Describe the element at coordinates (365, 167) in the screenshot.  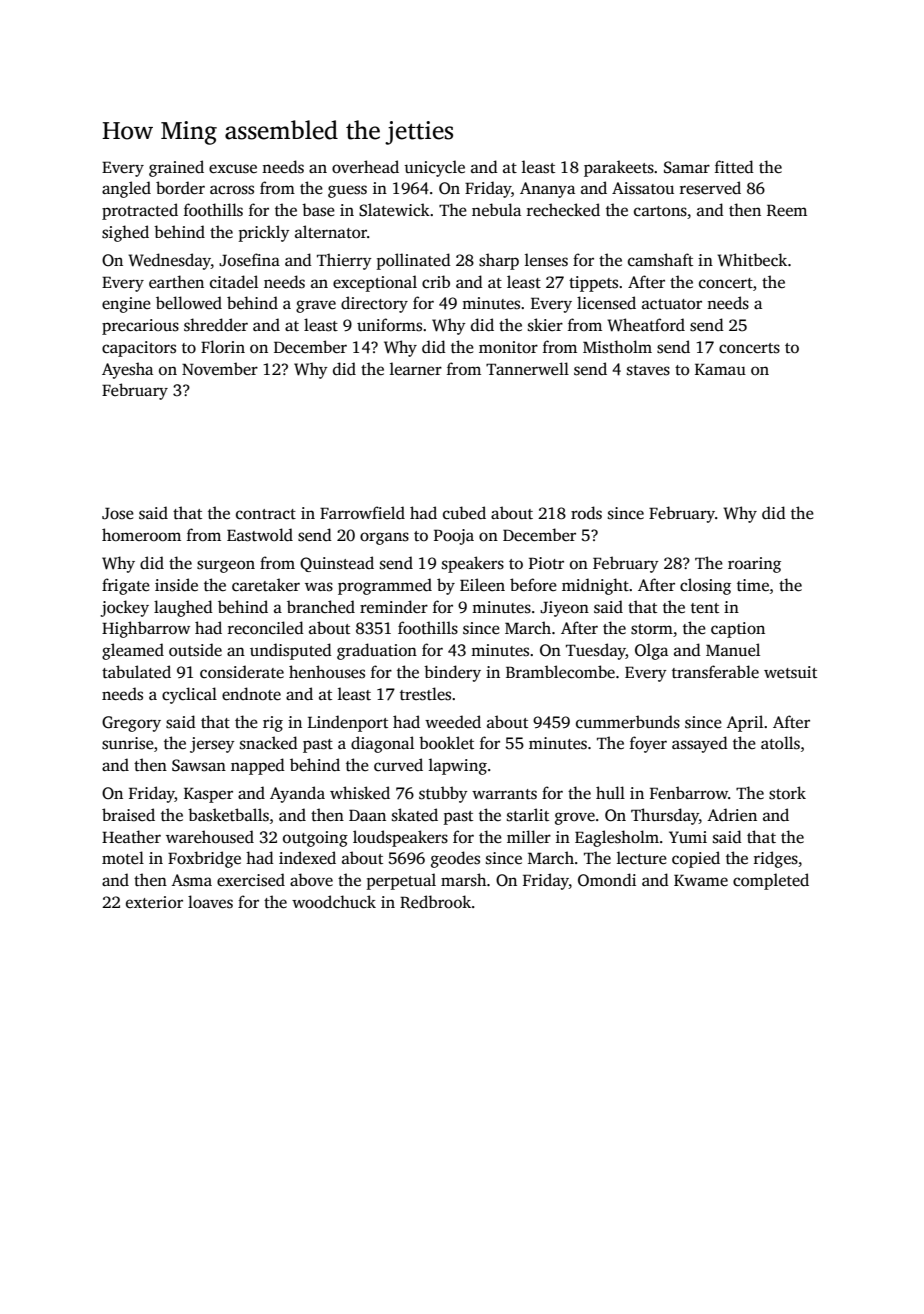
I see `overhead` at that location.
